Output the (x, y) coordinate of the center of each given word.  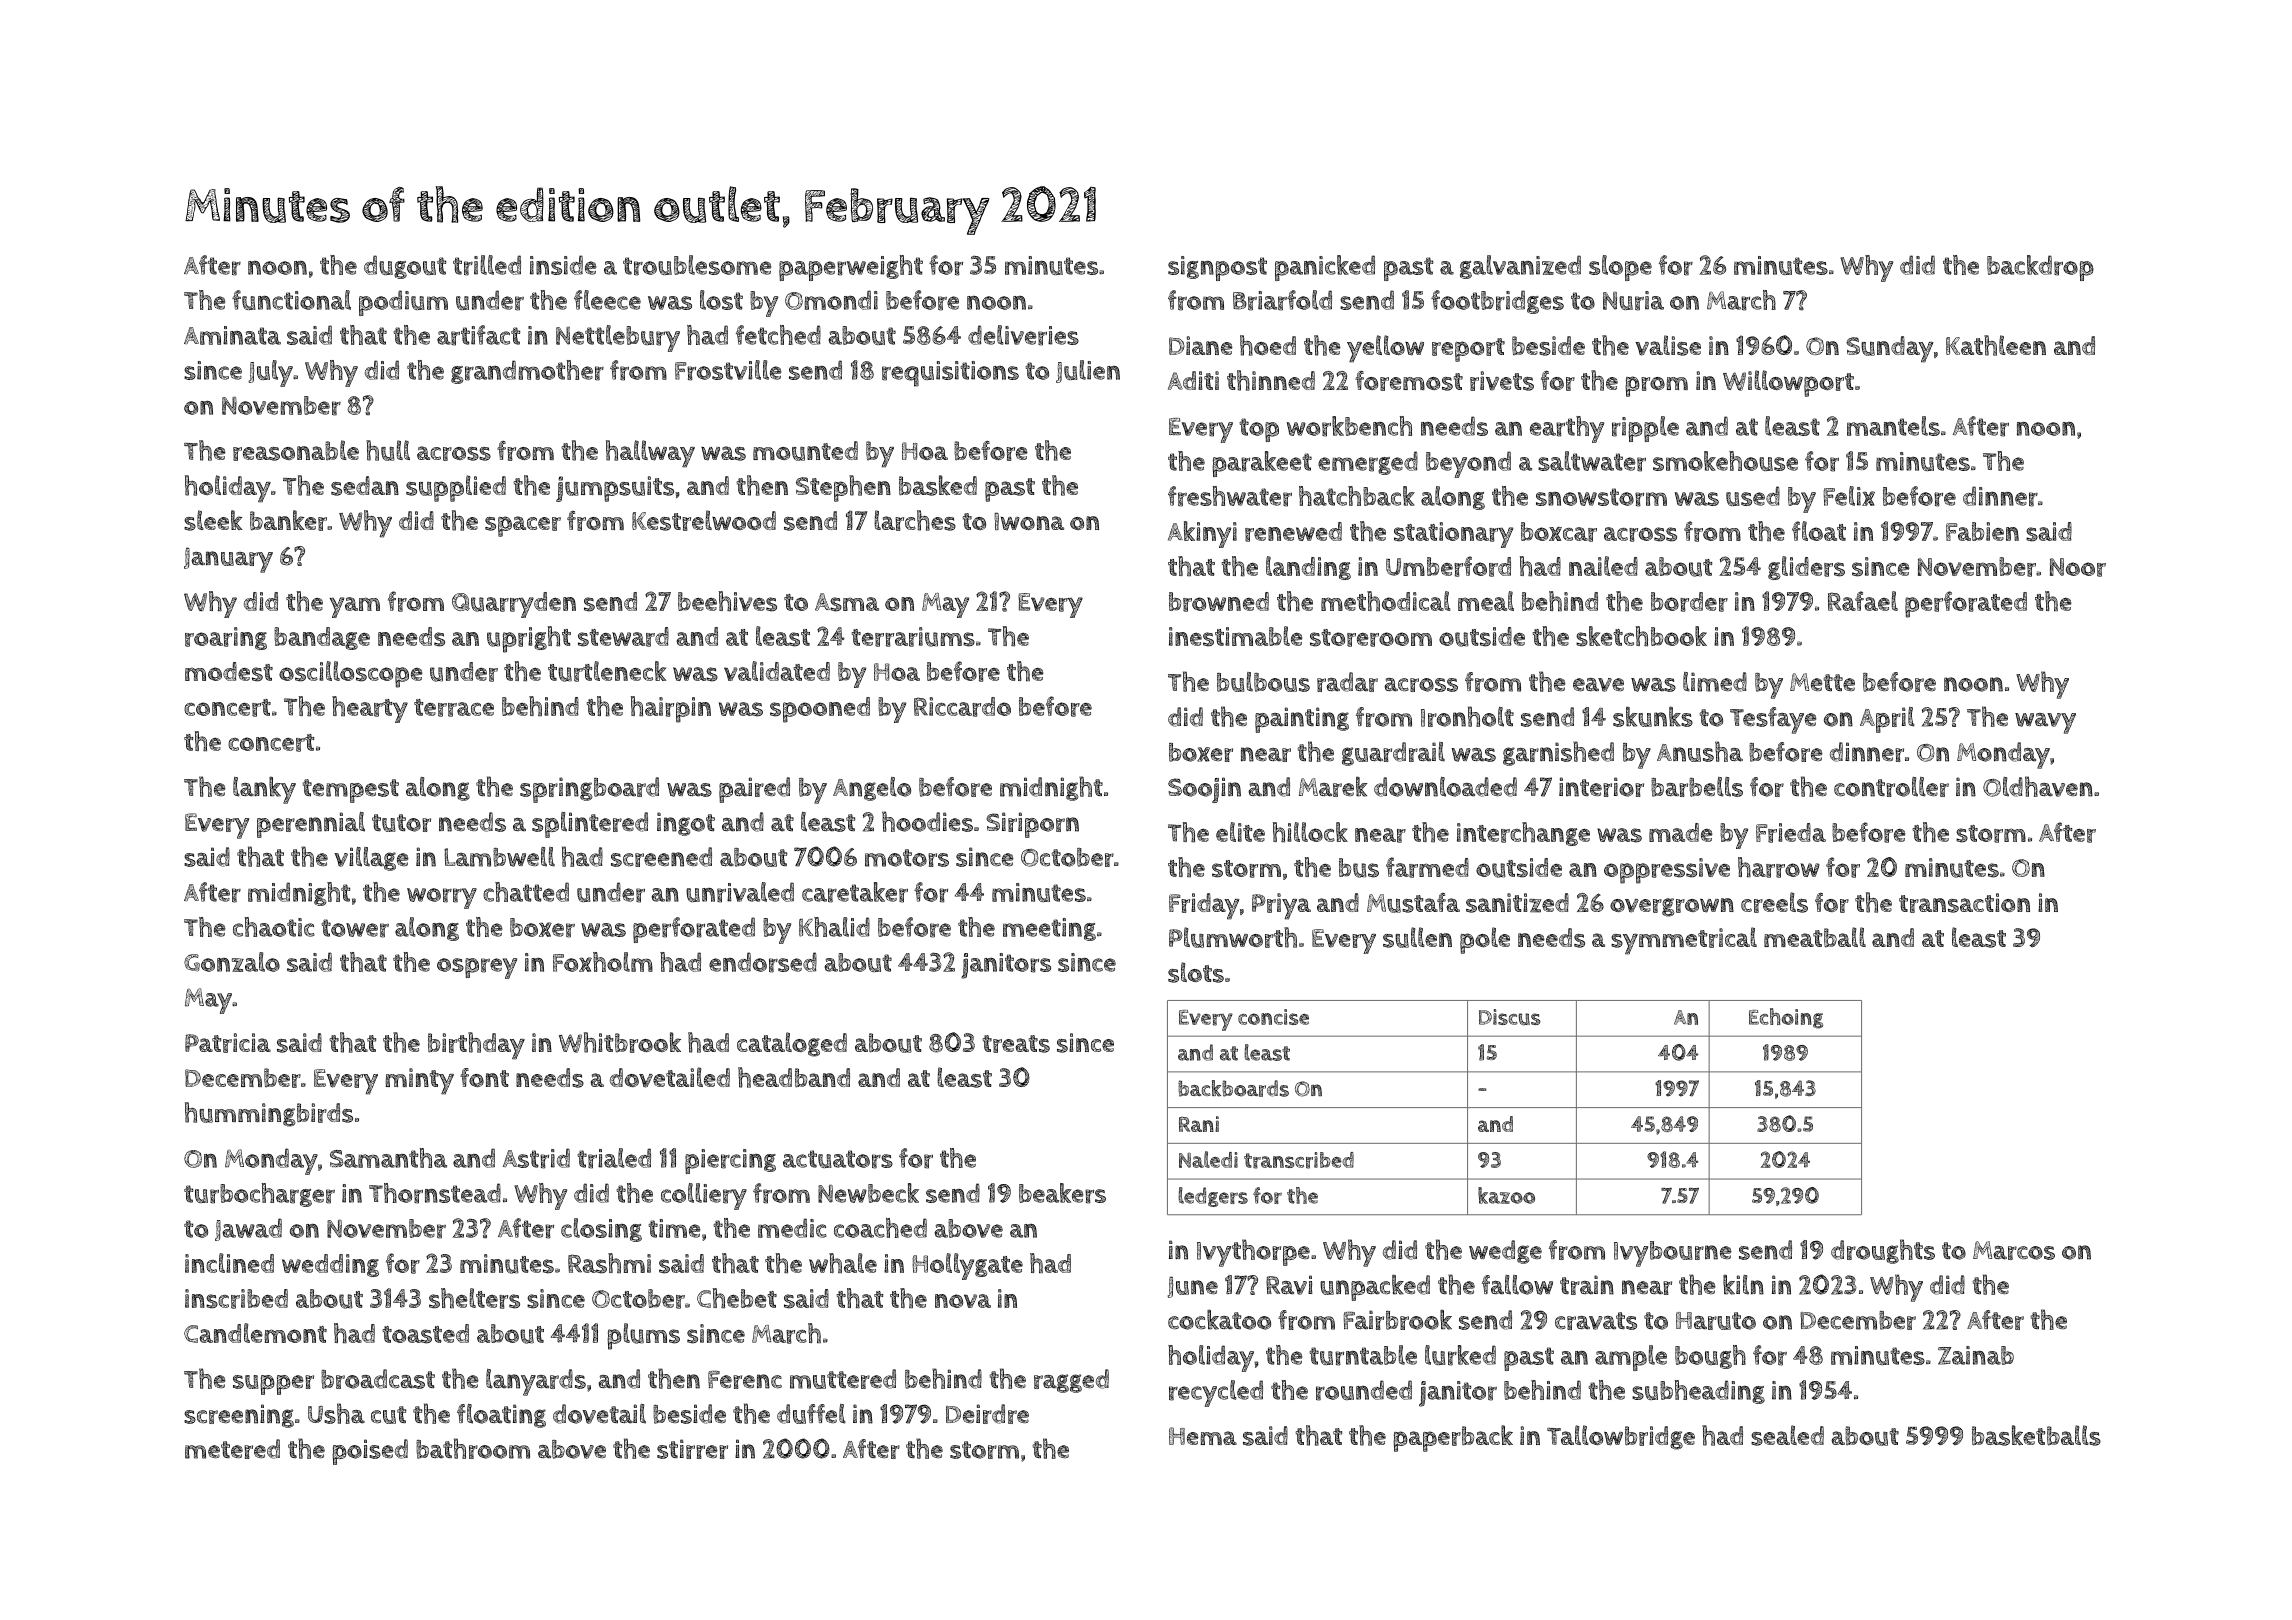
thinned (1271, 380)
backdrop (2040, 268)
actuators (838, 1159)
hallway (650, 454)
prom (1656, 386)
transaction (1964, 903)
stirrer (692, 1449)
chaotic (274, 927)
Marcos (2014, 1250)
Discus (1510, 1017)
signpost (1217, 268)
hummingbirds (269, 1114)
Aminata (232, 335)
